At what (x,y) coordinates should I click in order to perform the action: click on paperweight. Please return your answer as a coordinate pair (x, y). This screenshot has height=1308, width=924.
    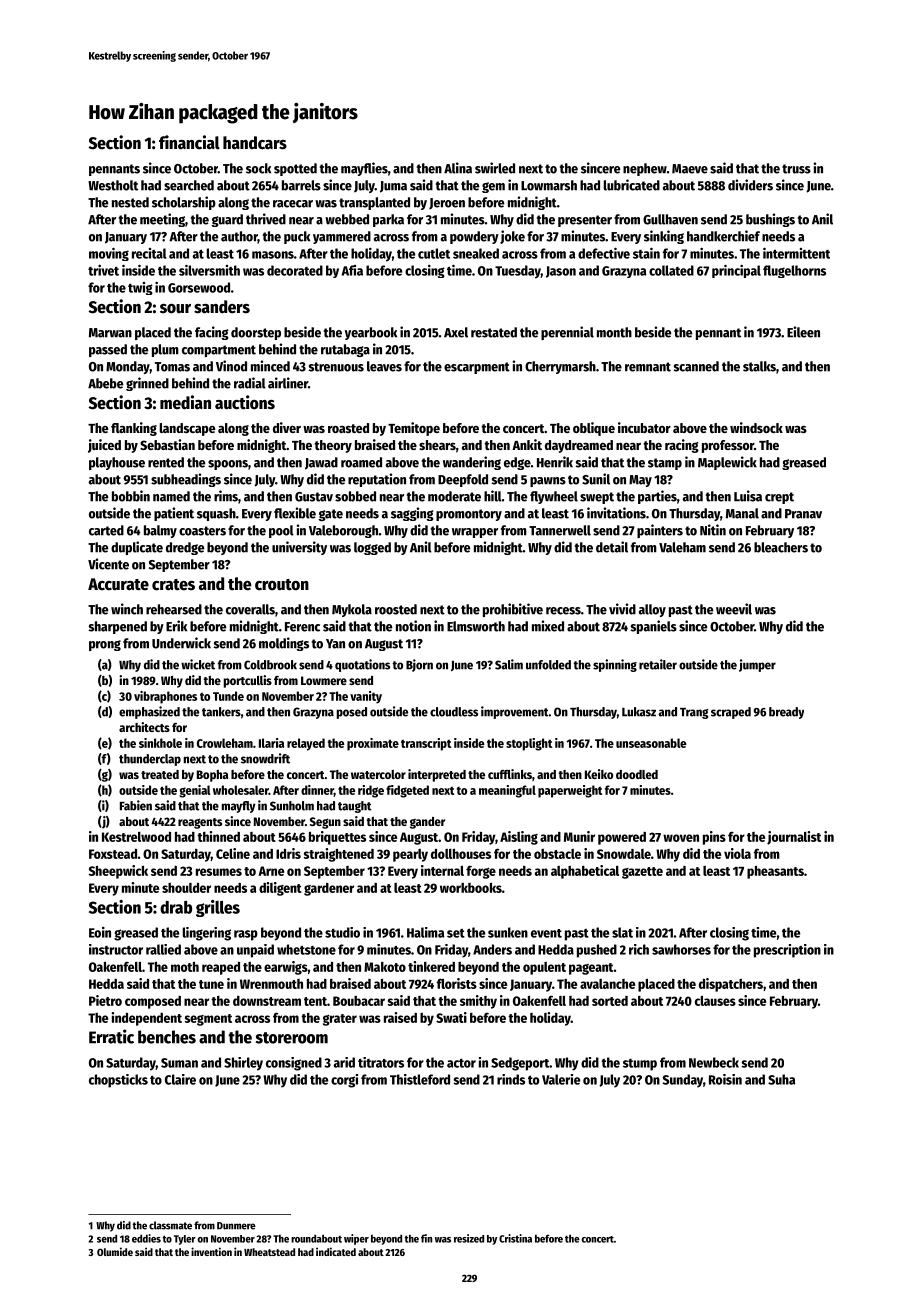
    Looking at the image, I should click on (570, 791).
